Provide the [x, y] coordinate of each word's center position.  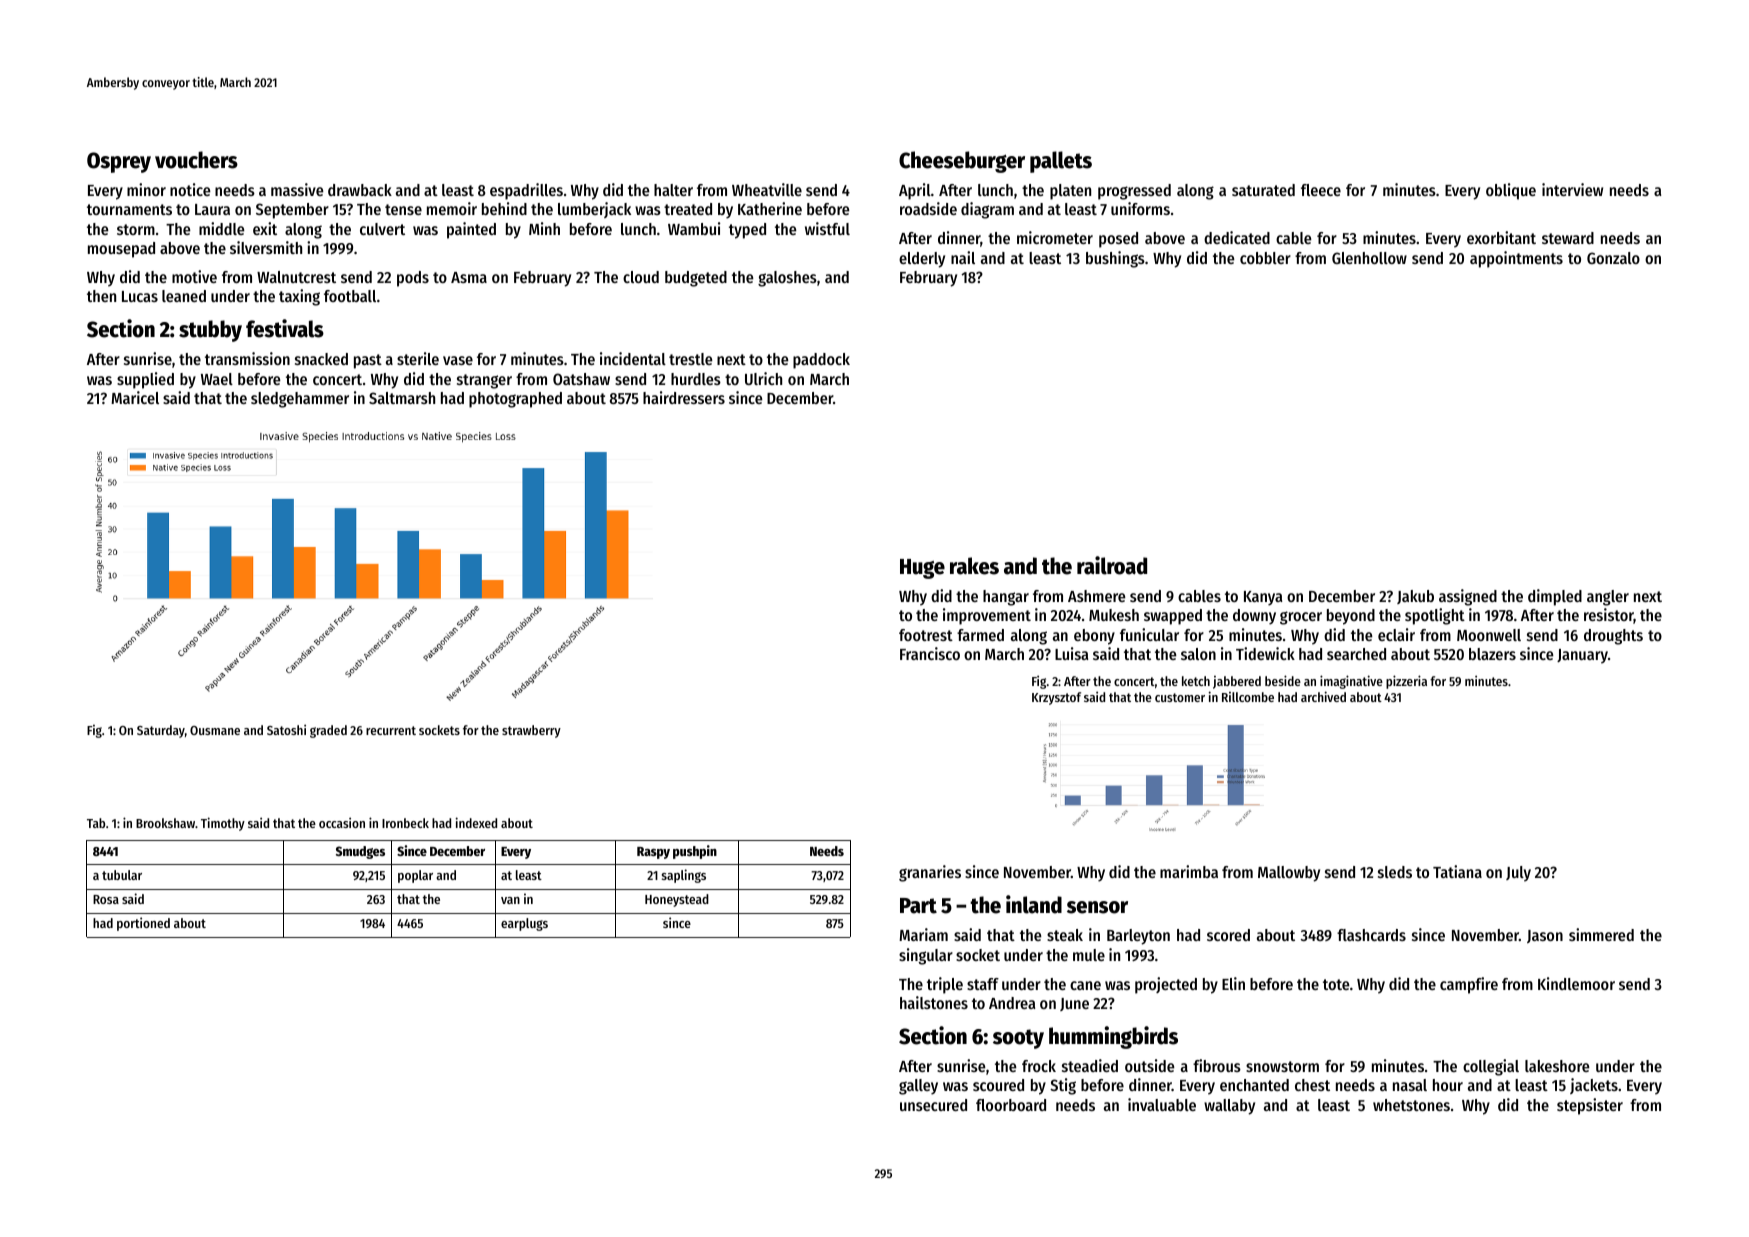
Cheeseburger [962, 162]
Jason [1545, 936]
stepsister [1590, 1106]
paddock [821, 361]
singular [926, 956]
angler [1608, 598]
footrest [926, 635]
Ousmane [215, 730]
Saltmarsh [402, 398]
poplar [415, 876]
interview [1572, 189]
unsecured [933, 1105]
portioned [143, 924]
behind [504, 208]
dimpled [1555, 597]
